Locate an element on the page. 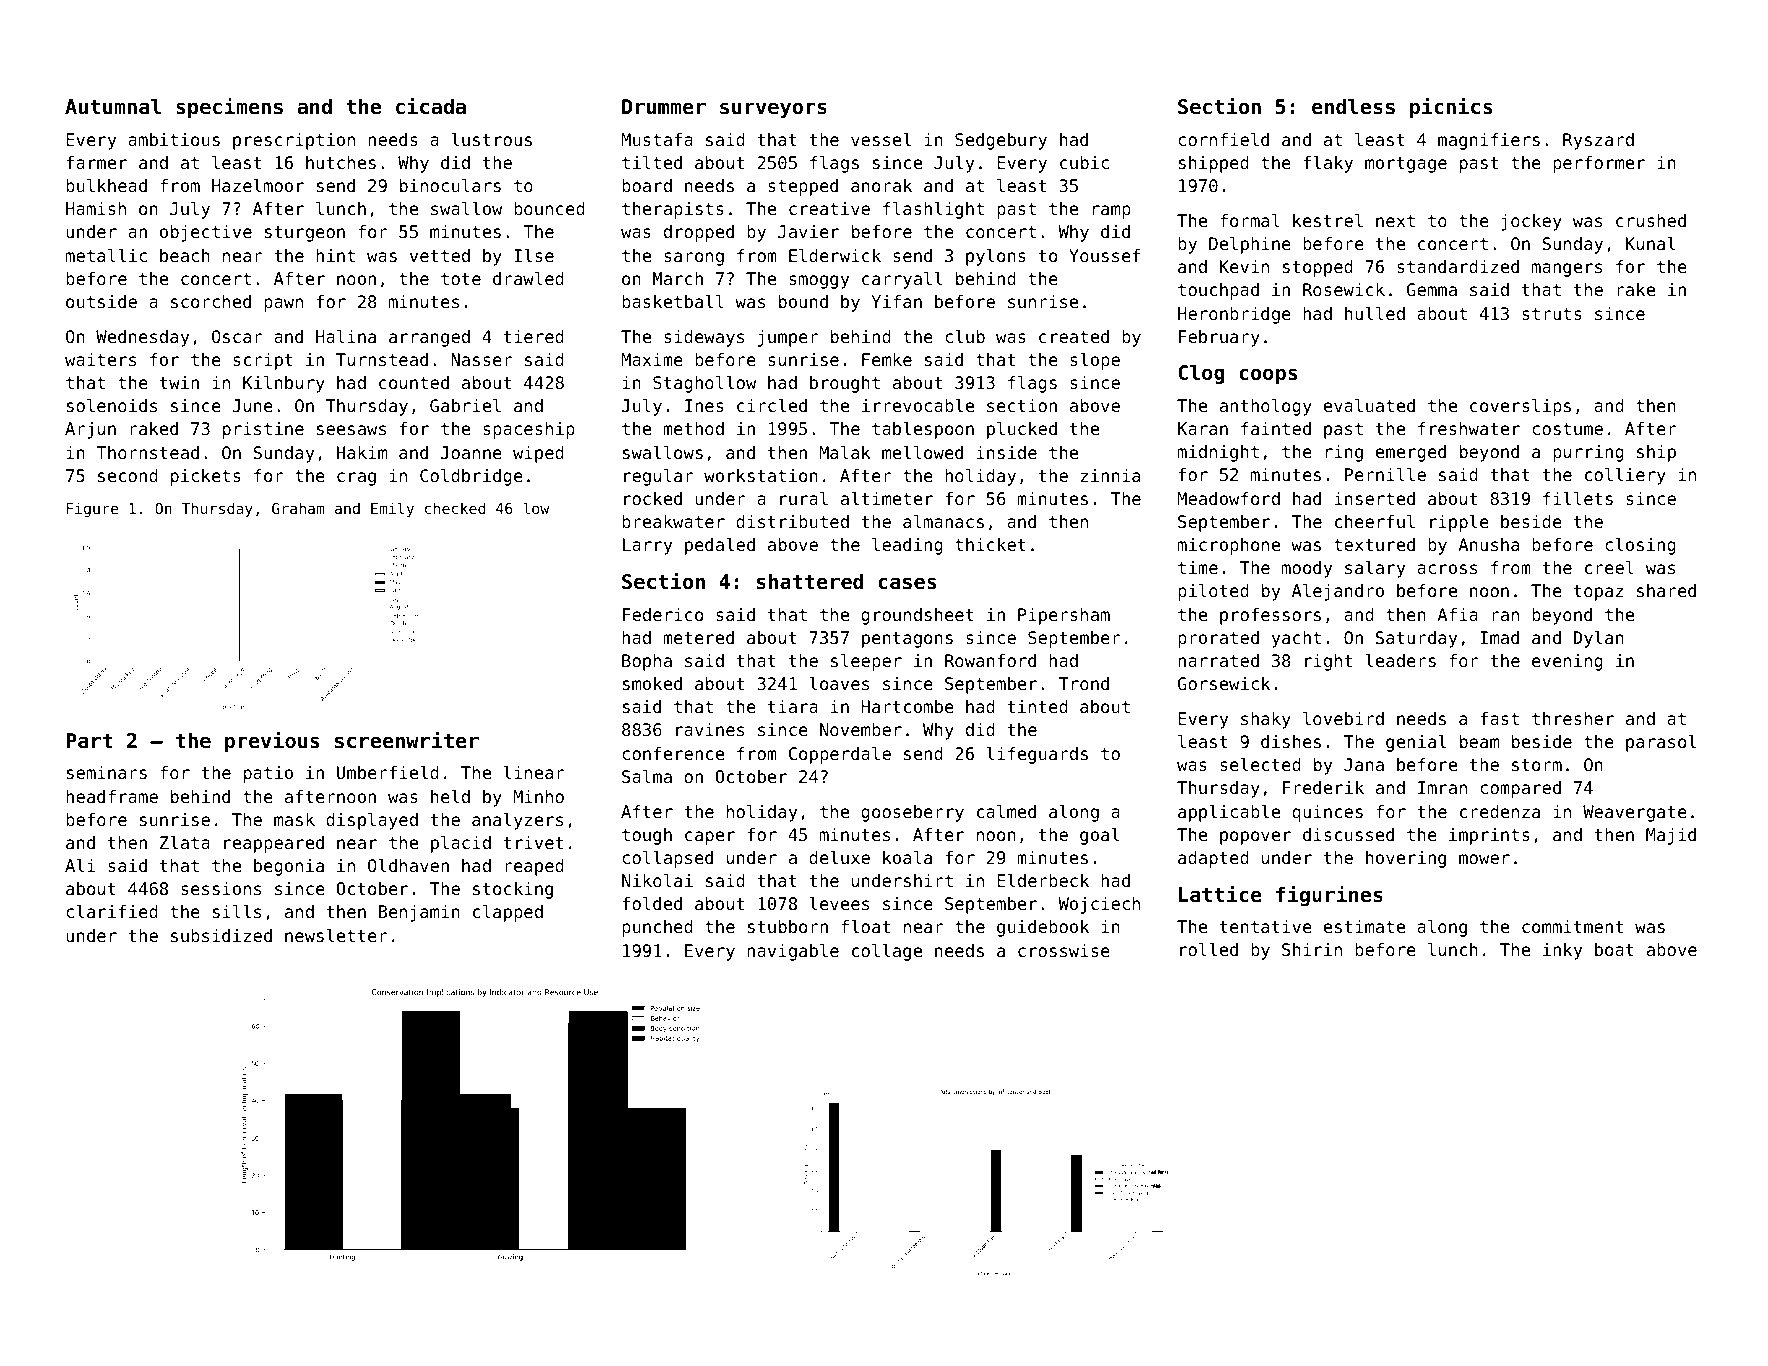  specimens is located at coordinates (229, 107).
